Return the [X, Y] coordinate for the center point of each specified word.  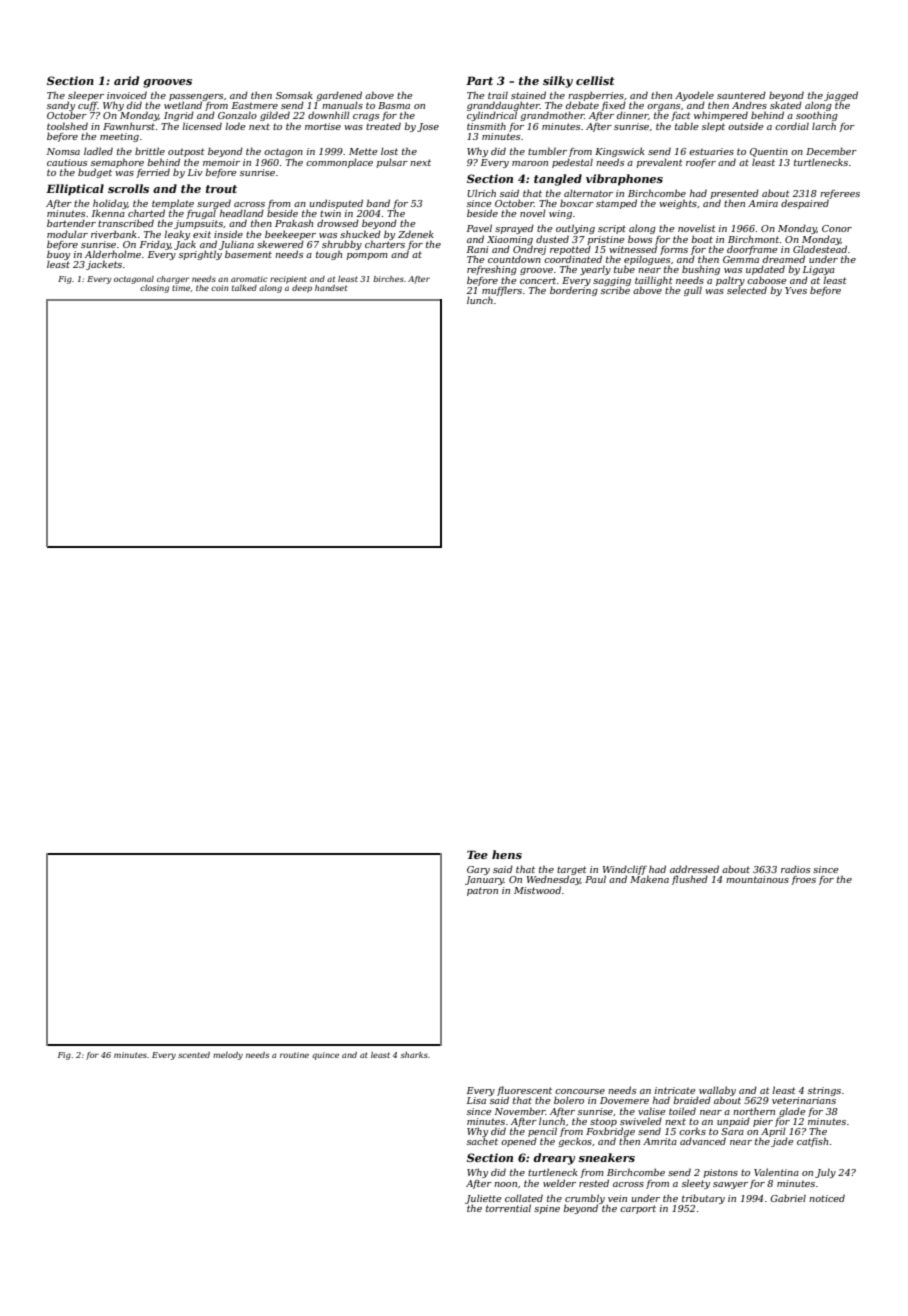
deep [302, 289]
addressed [694, 869]
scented [194, 1055]
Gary [478, 870]
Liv [195, 172]
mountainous [757, 879]
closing [154, 289]
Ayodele [694, 96]
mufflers [502, 291]
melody [228, 1056]
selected [747, 290]
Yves [796, 290]
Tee [477, 854]
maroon [530, 163]
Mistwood [537, 890]
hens [507, 854]
